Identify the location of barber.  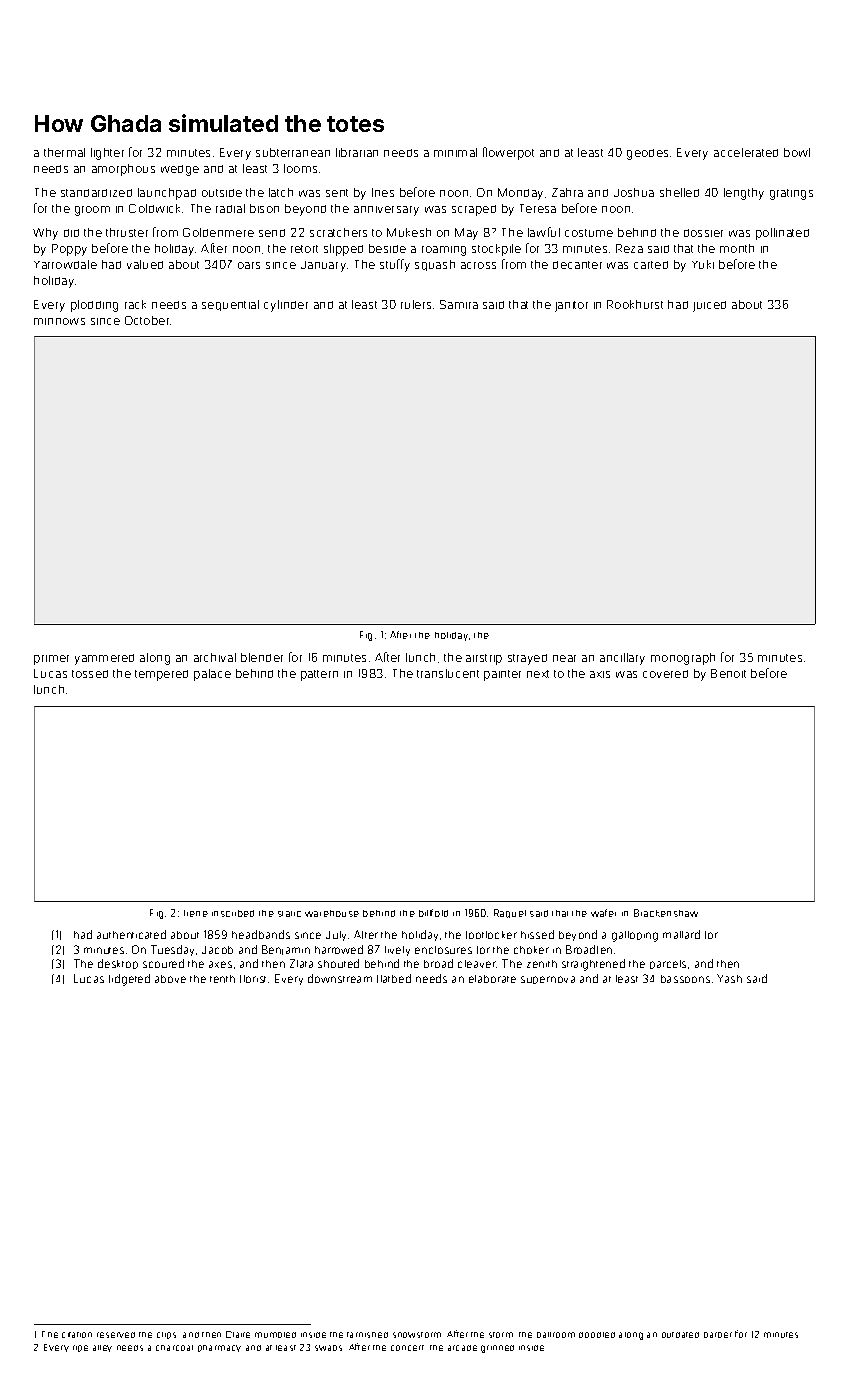
(718, 1335).
